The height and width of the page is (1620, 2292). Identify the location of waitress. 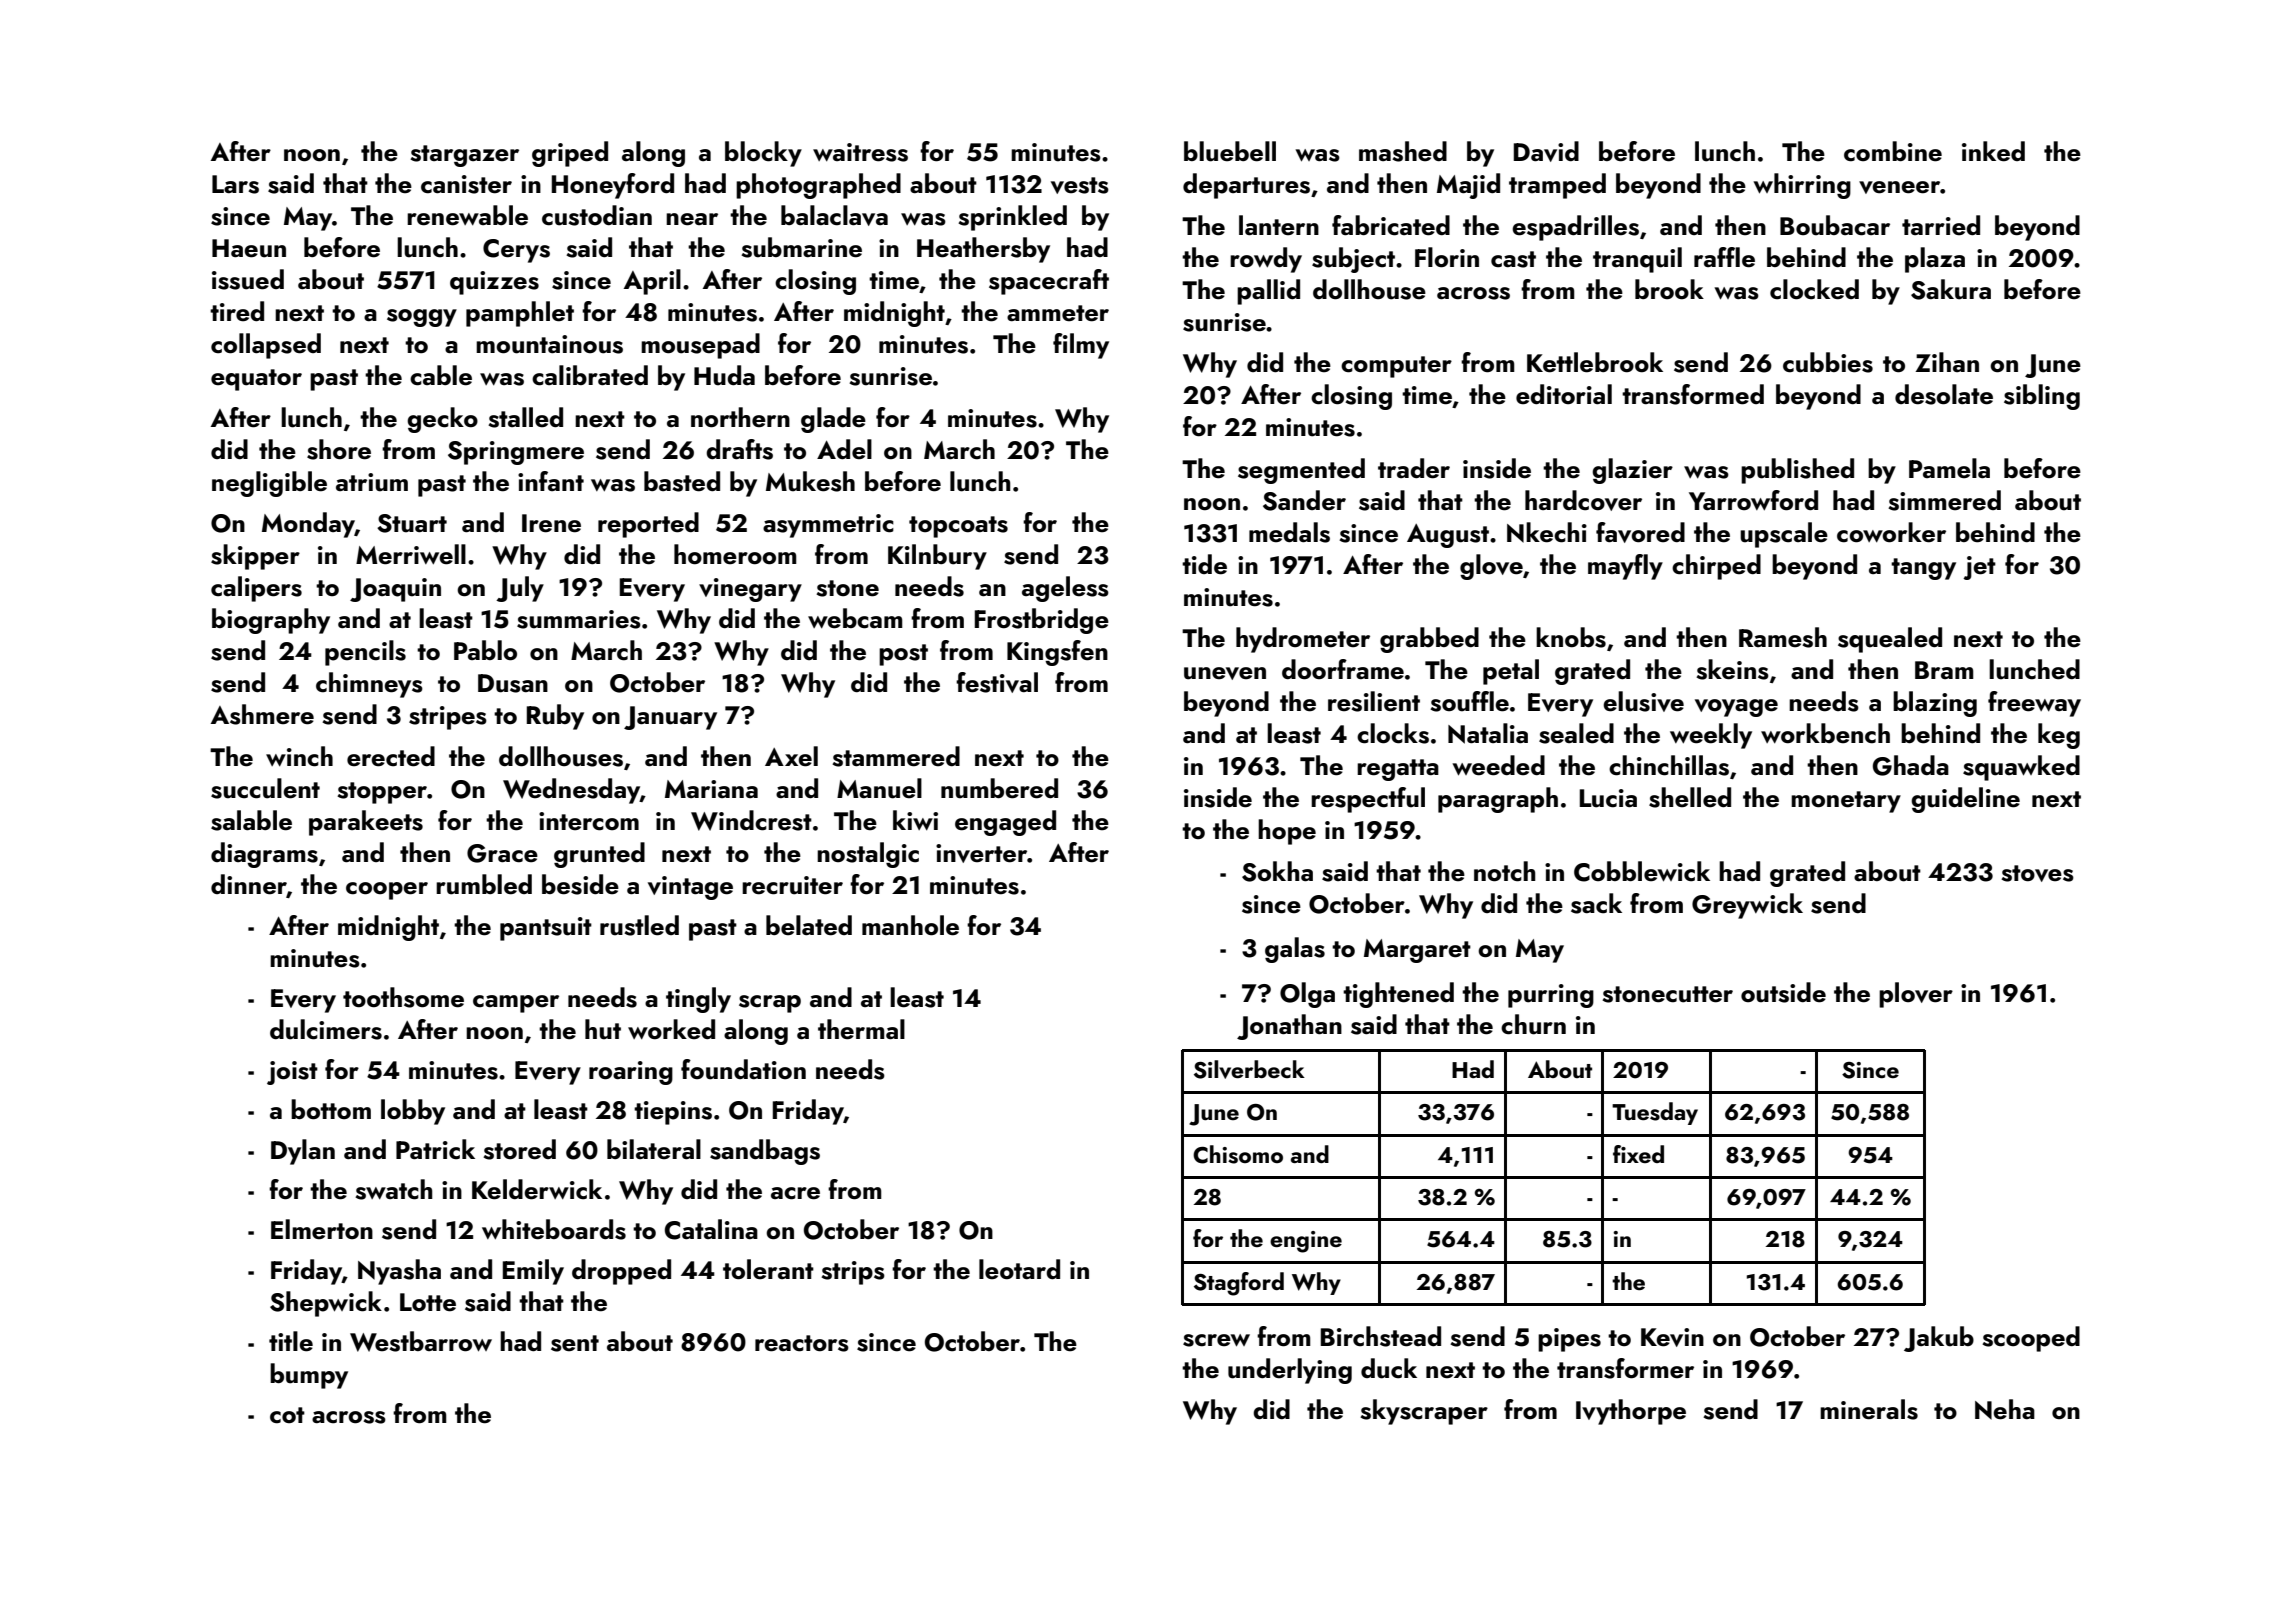
(860, 152).
